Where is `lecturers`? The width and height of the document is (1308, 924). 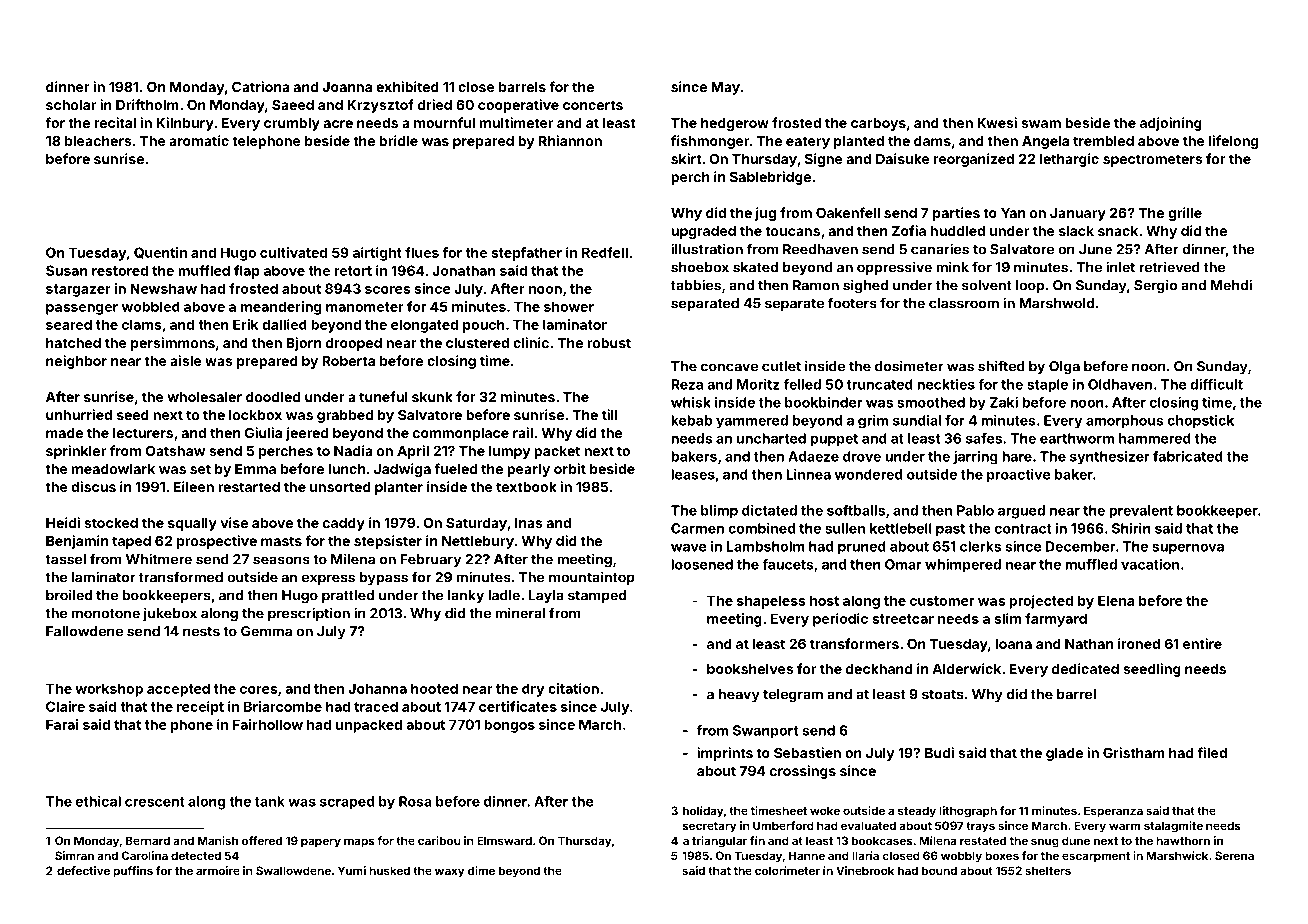
lecturers is located at coordinates (143, 433).
